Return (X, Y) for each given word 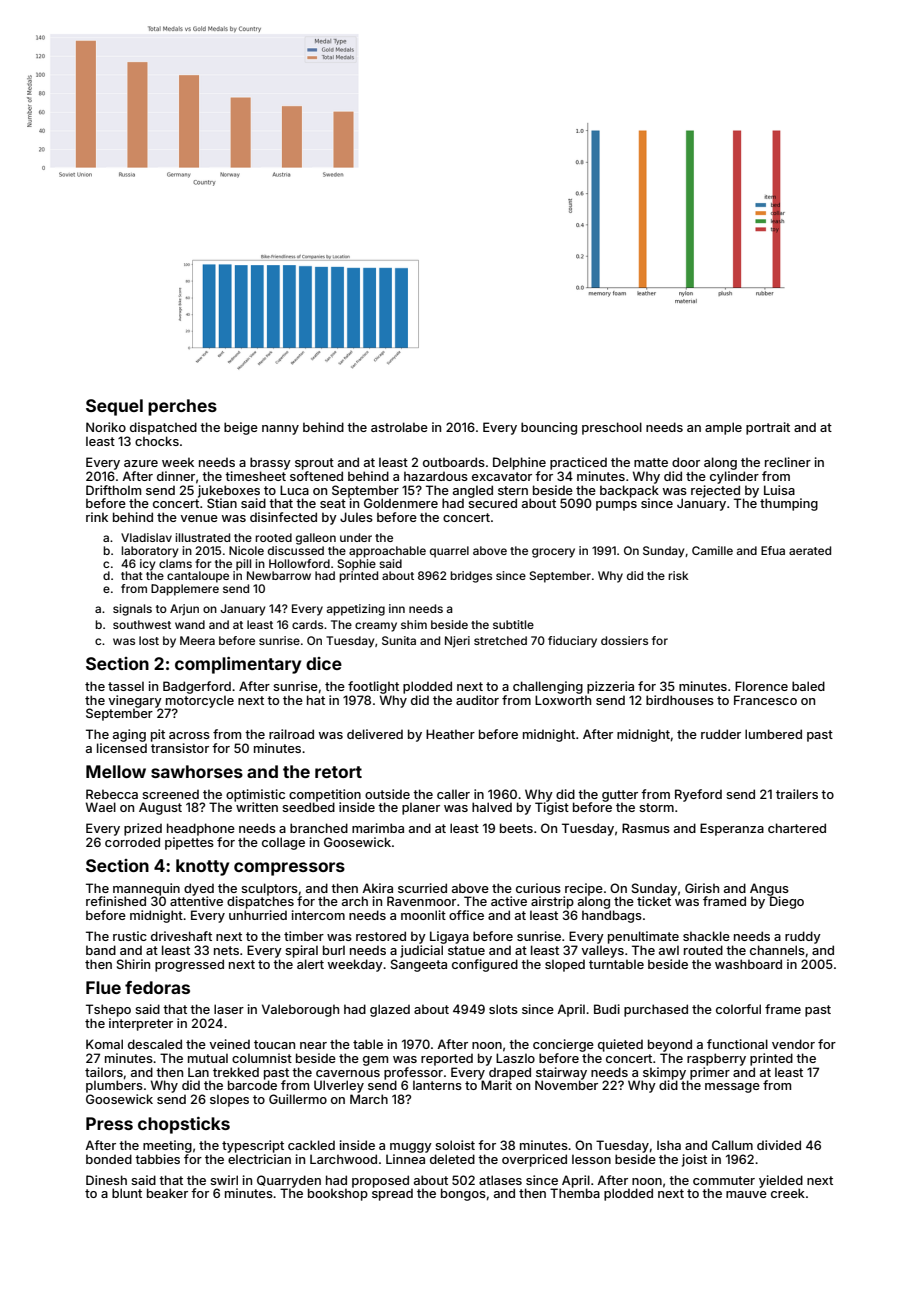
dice (324, 663)
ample (723, 428)
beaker (167, 1193)
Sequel (114, 407)
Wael (101, 807)
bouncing (549, 428)
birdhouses (680, 700)
